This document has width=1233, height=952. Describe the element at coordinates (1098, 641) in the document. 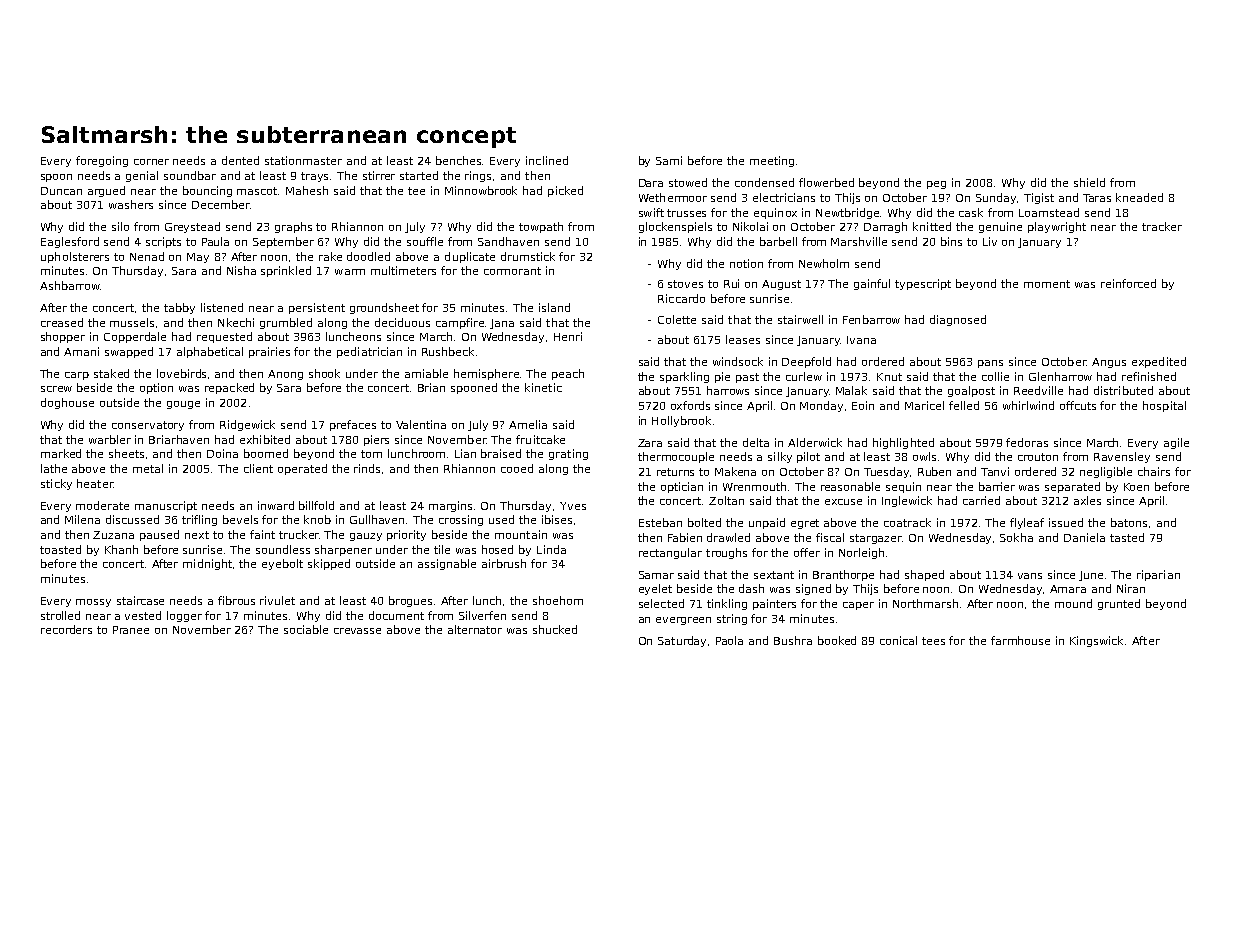

I see `Kingswick` at that location.
